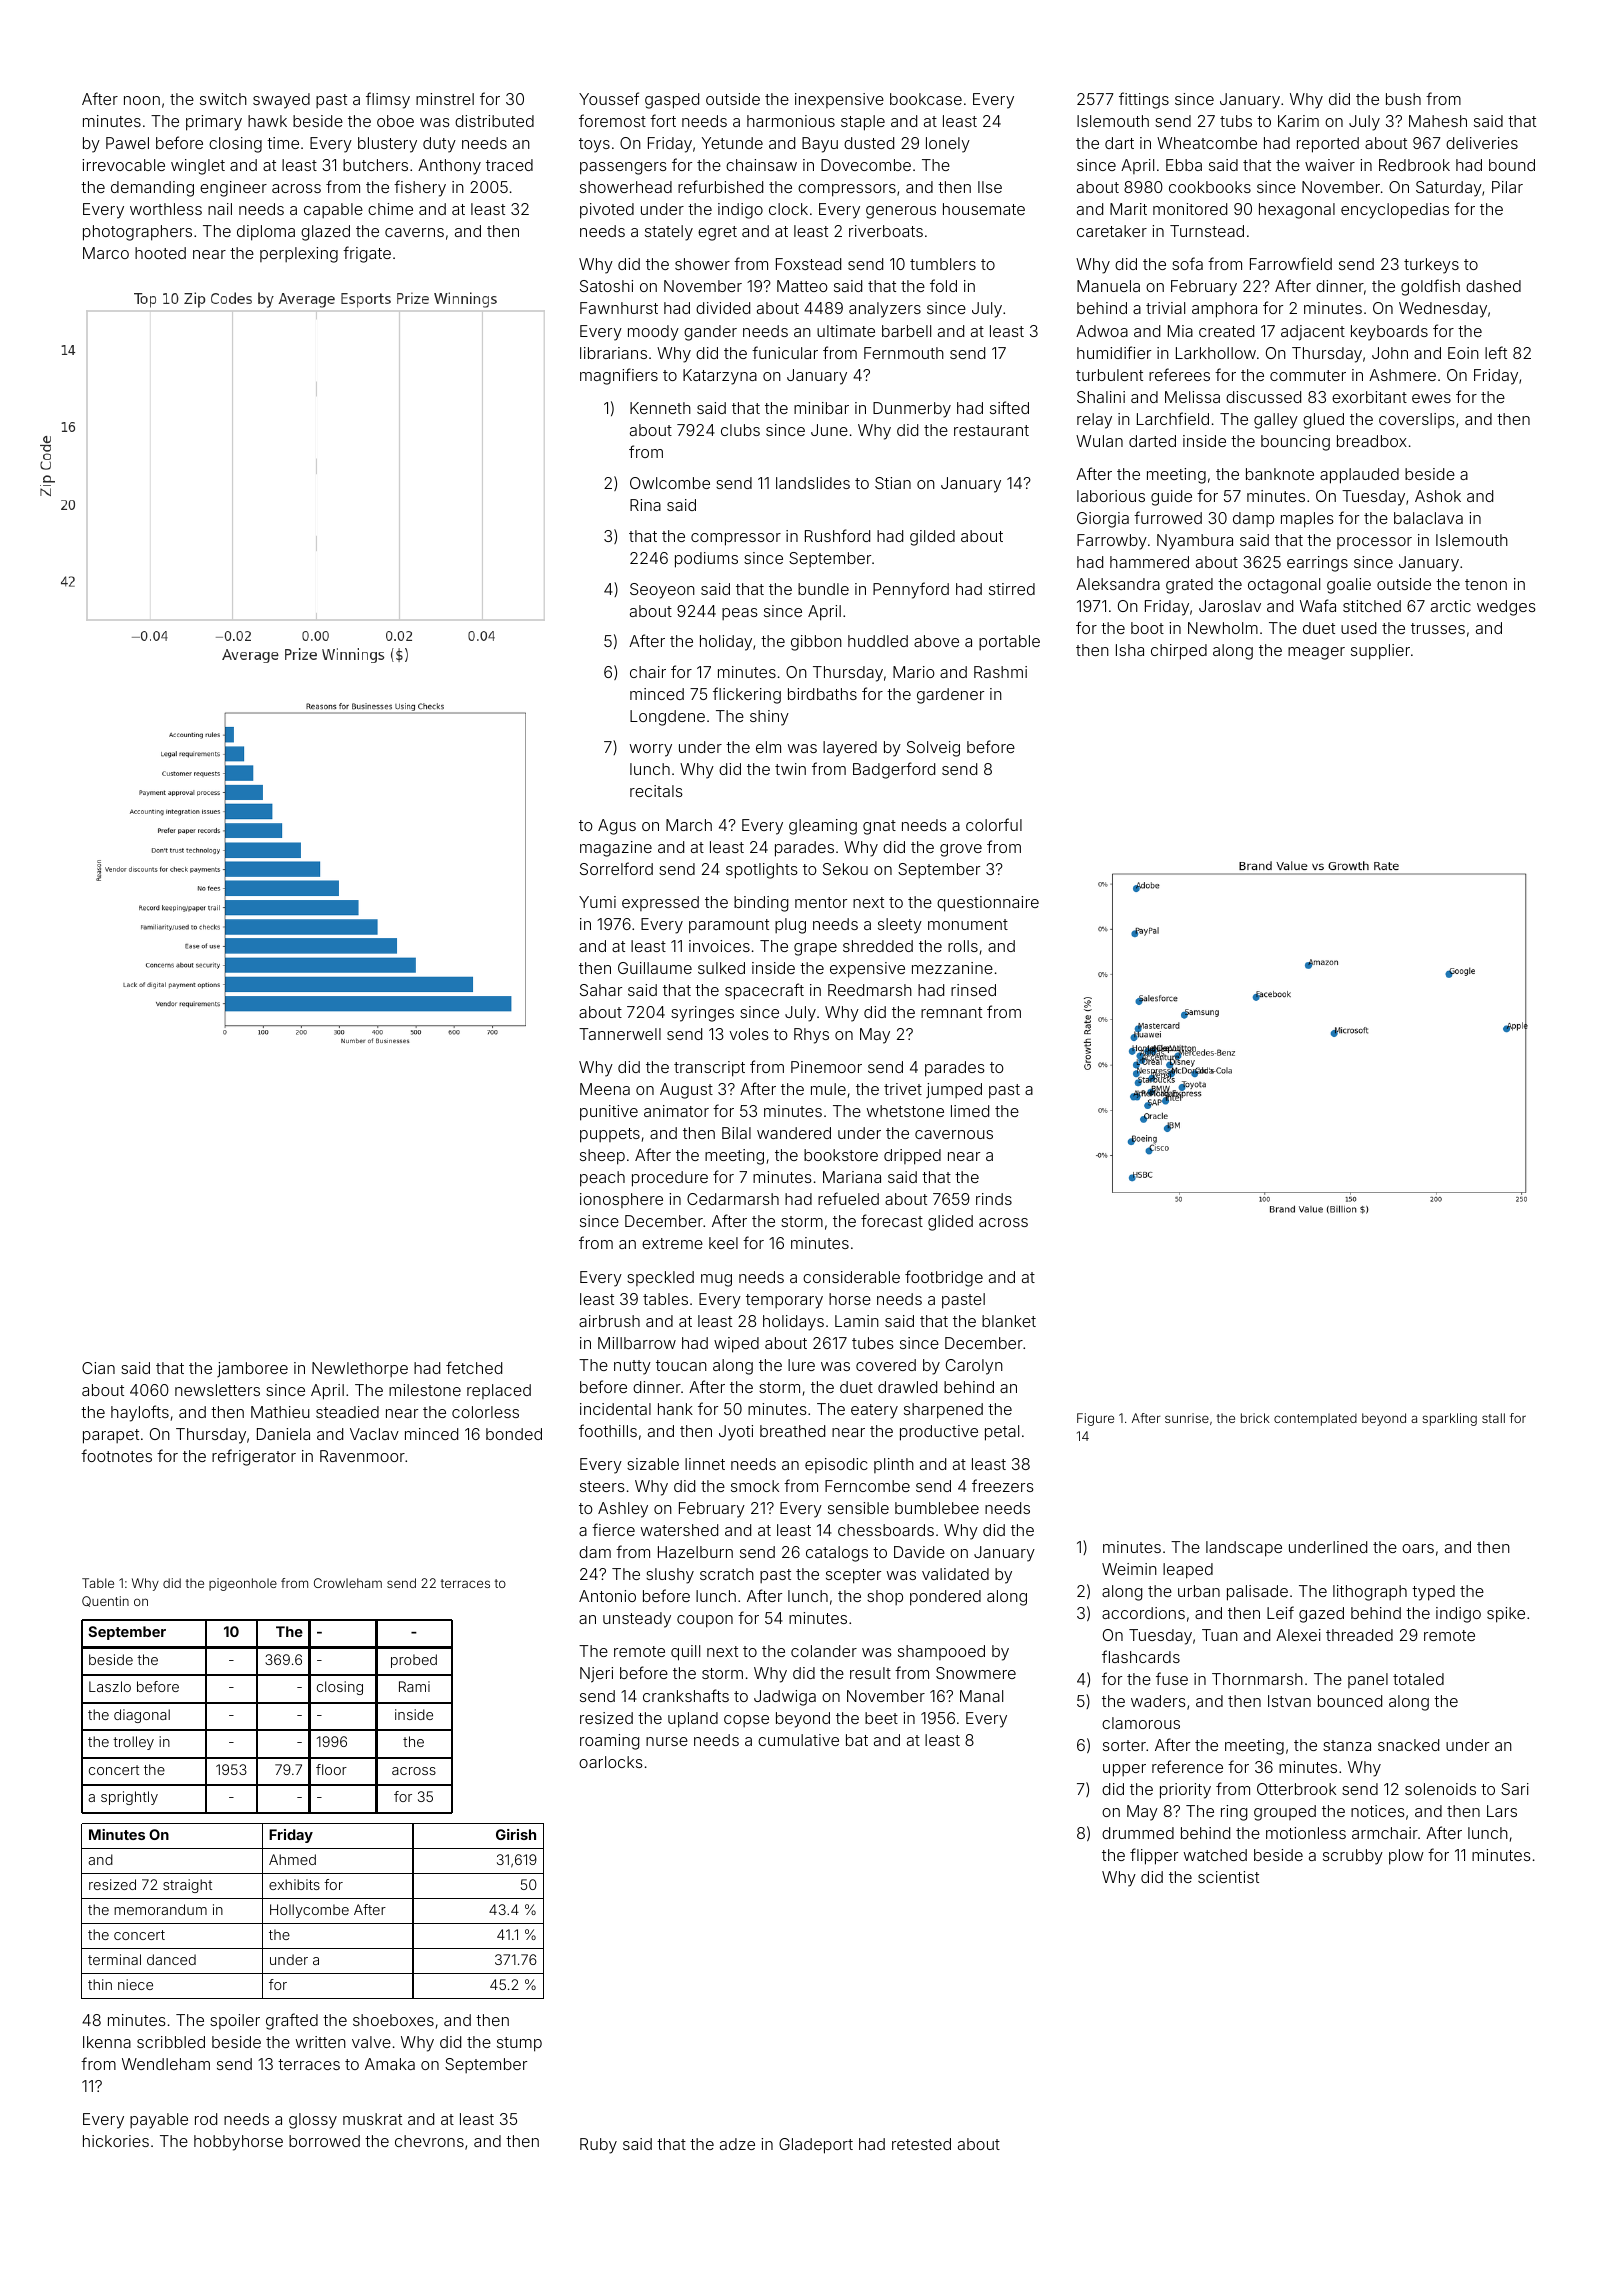  I want to click on elm, so click(768, 747).
